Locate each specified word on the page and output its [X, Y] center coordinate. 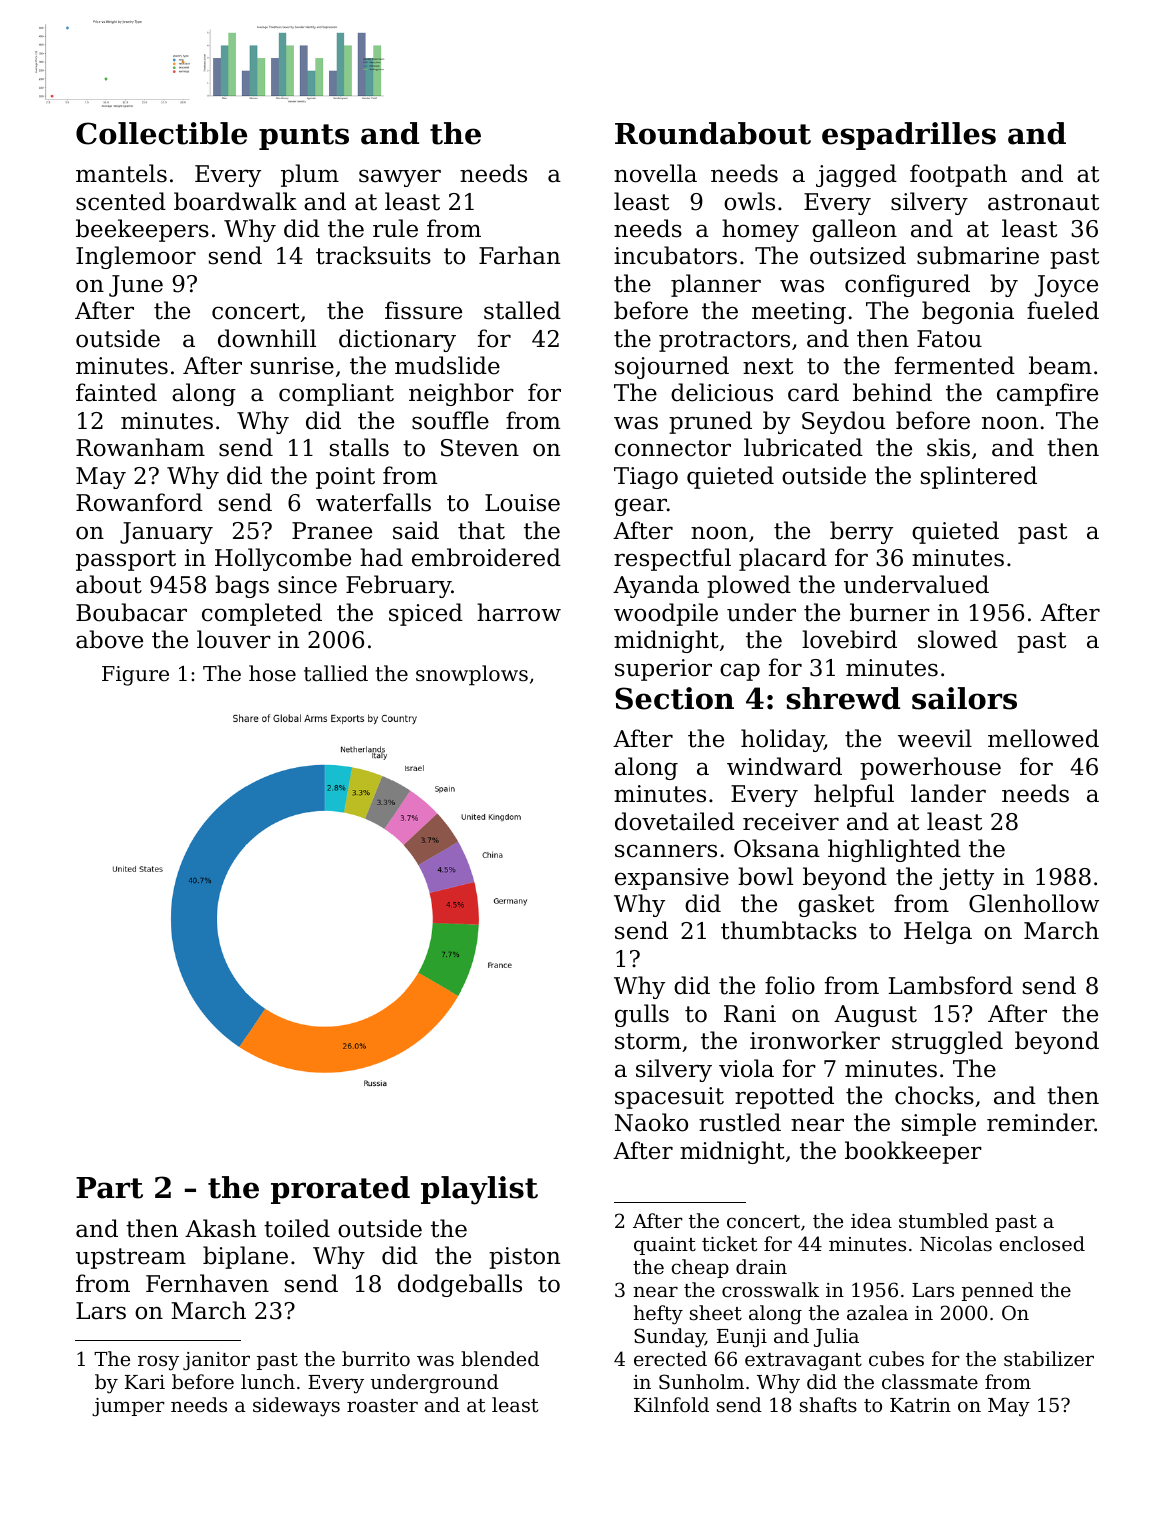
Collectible [161, 133]
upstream [131, 1258]
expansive [672, 879]
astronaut [1043, 202]
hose [272, 673]
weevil [935, 738]
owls [749, 201]
